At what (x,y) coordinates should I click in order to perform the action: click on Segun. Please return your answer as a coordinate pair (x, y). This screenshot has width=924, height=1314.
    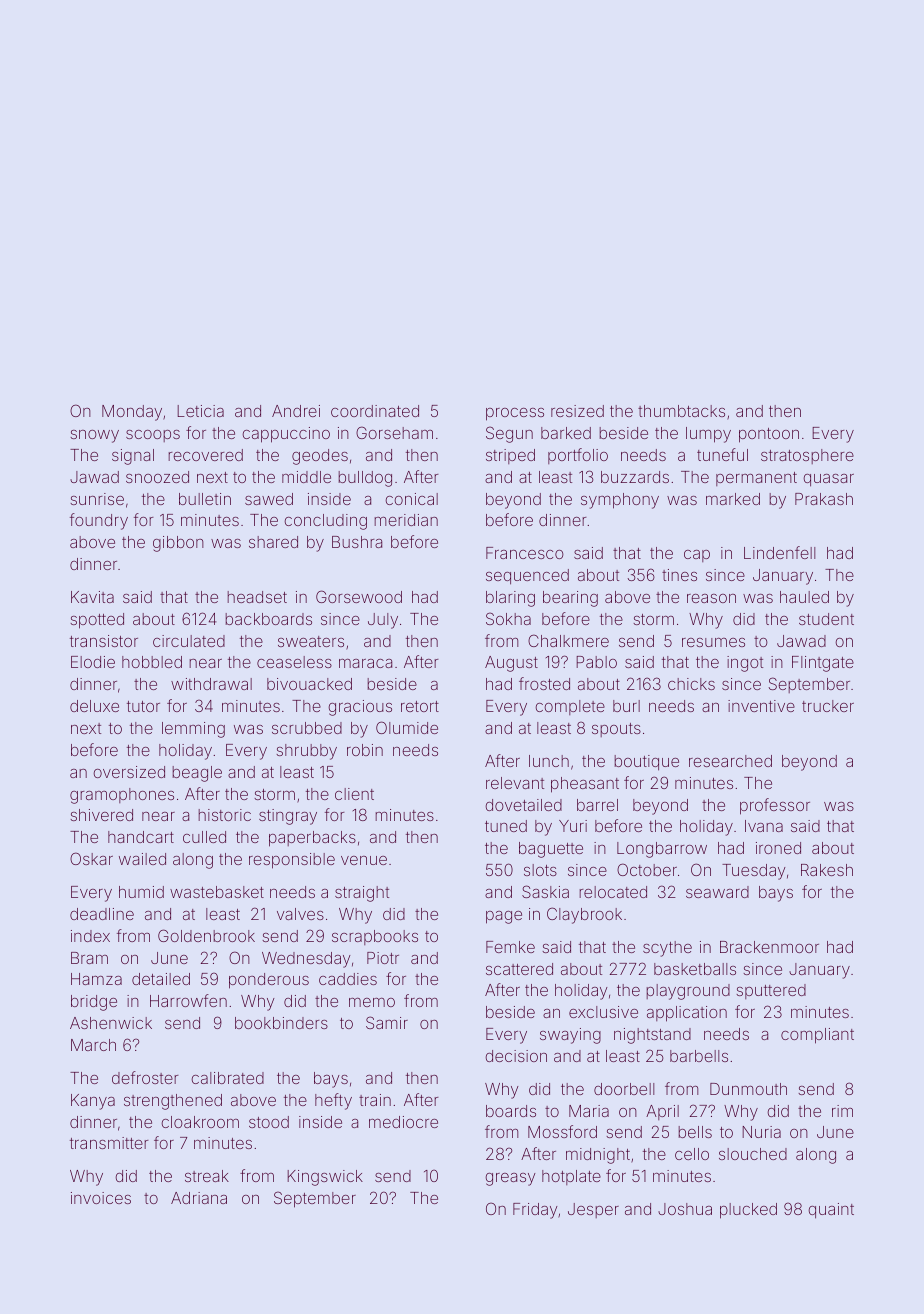
    Looking at the image, I should click on (509, 434).
